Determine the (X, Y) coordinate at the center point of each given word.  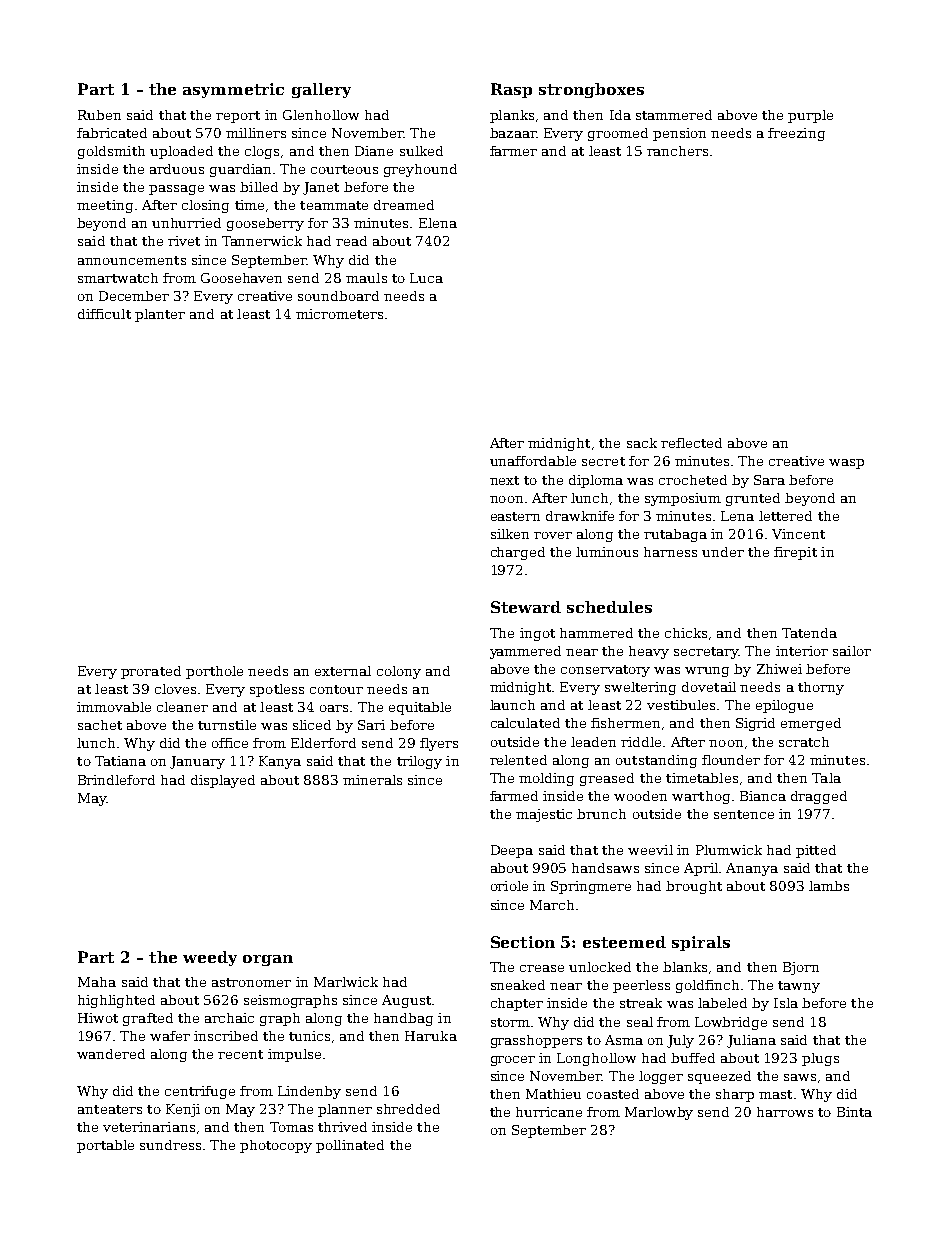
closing (205, 206)
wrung (707, 672)
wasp (846, 464)
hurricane (549, 1112)
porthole (214, 672)
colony (399, 672)
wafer (170, 1036)
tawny (799, 987)
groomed (618, 134)
